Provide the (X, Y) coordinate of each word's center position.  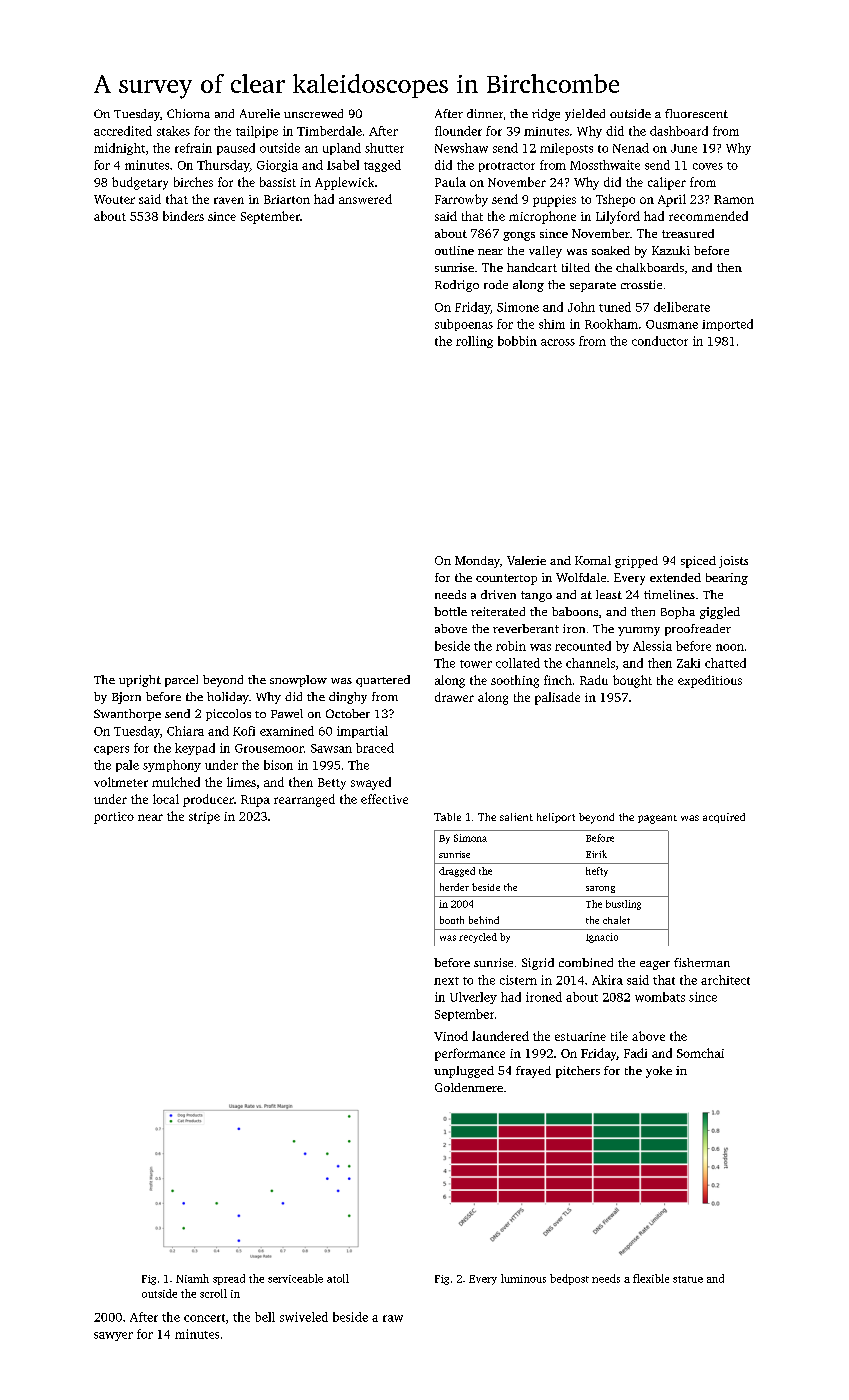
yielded (585, 115)
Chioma (188, 113)
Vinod (451, 1036)
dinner (485, 113)
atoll (338, 1278)
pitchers (578, 1072)
